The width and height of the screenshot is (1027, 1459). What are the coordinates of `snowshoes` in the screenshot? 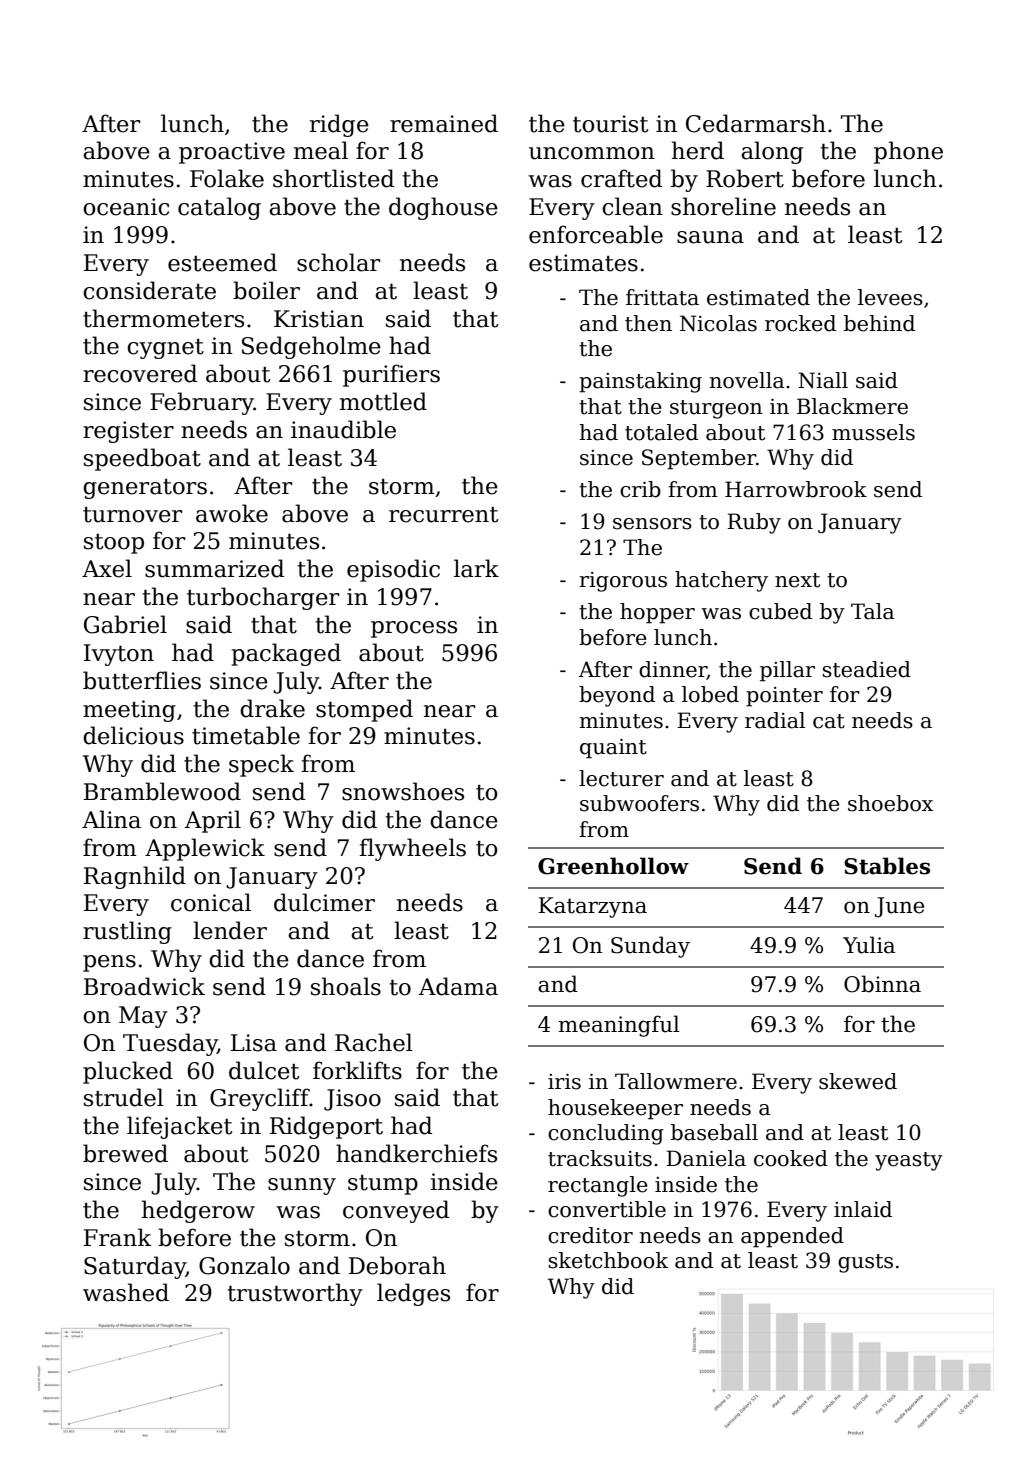 It's located at (403, 791).
